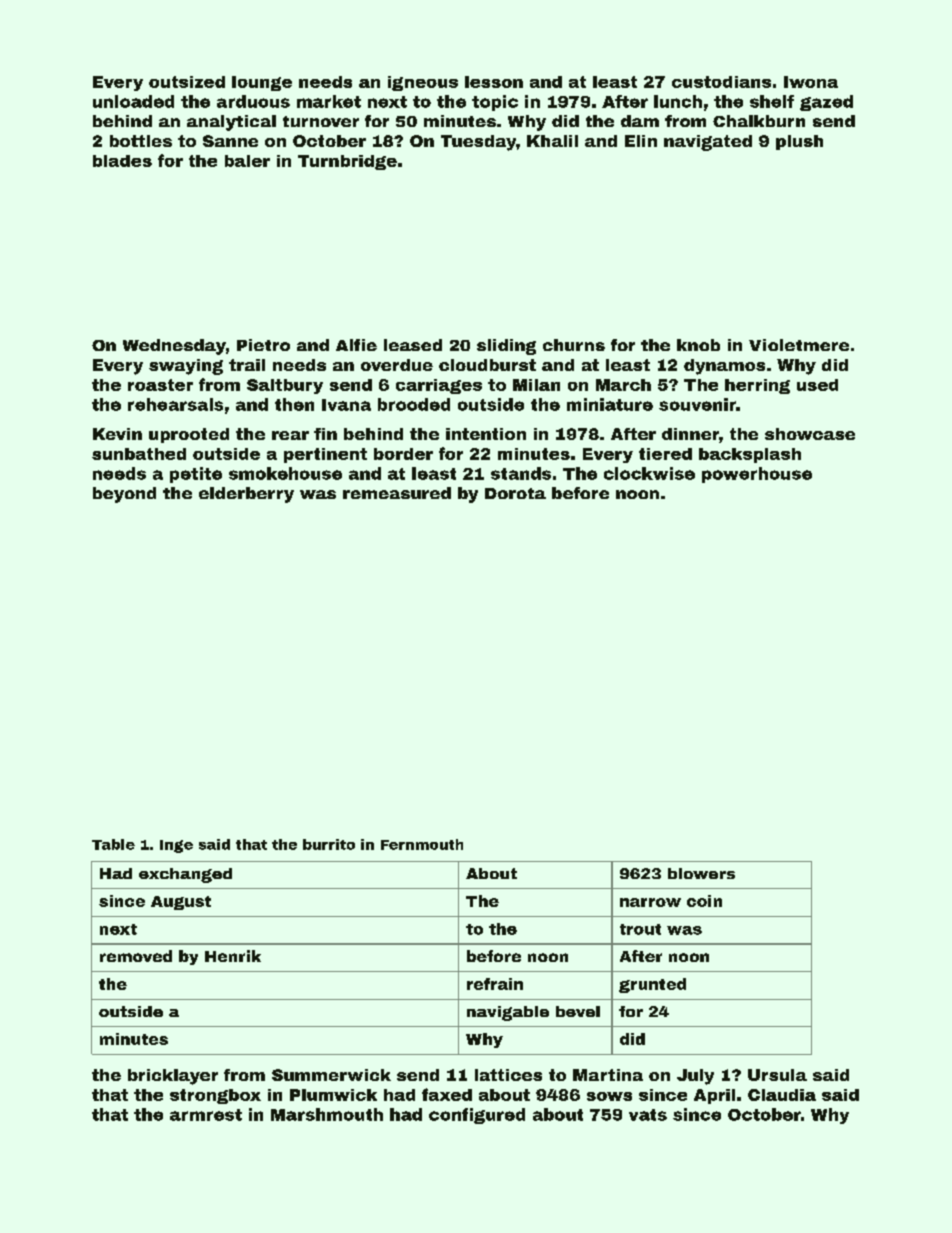 The width and height of the document is (952, 1233). Describe the element at coordinates (136, 956) in the document. I see `removed` at that location.
